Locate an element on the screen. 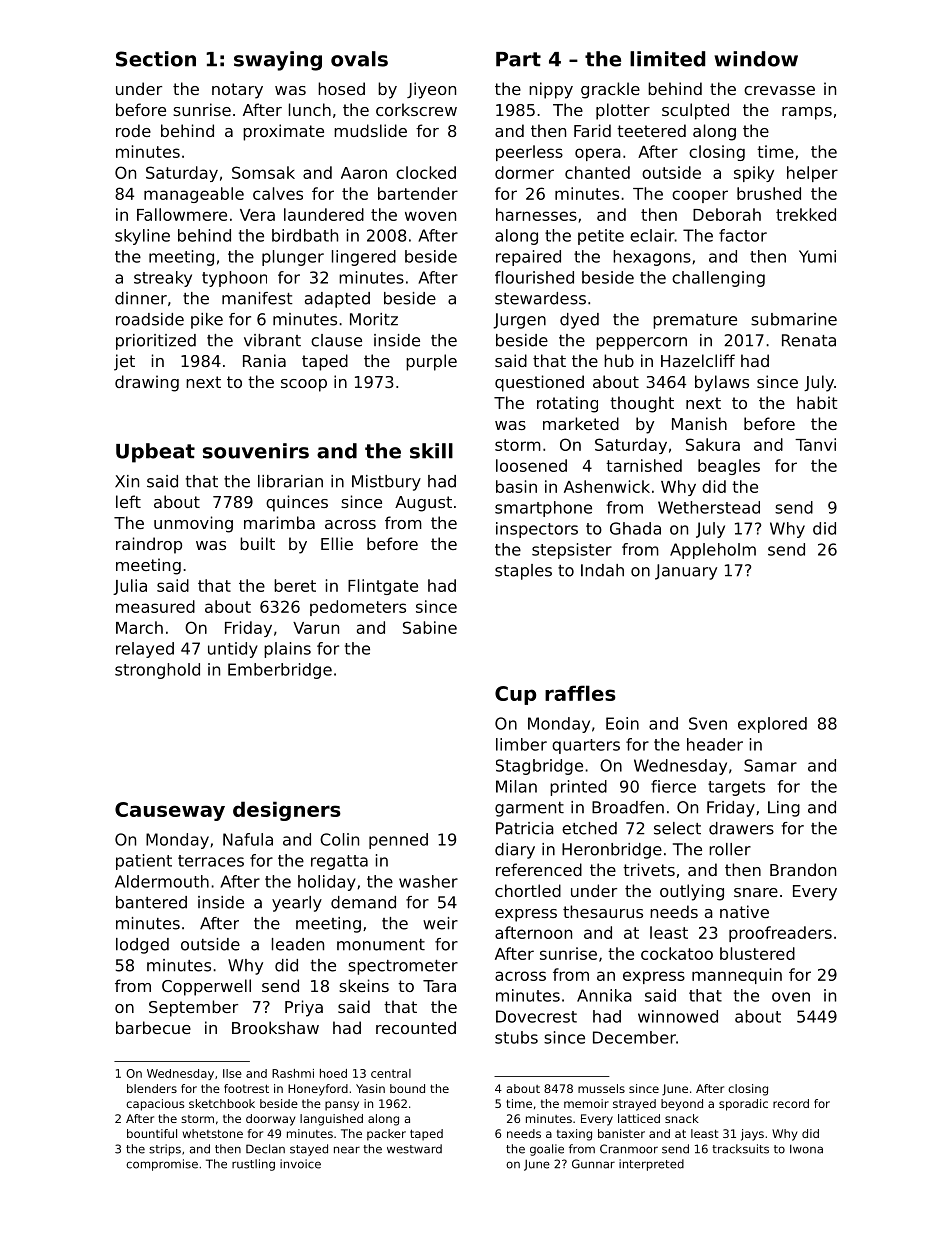 This screenshot has width=952, height=1233. flourished is located at coordinates (534, 277).
